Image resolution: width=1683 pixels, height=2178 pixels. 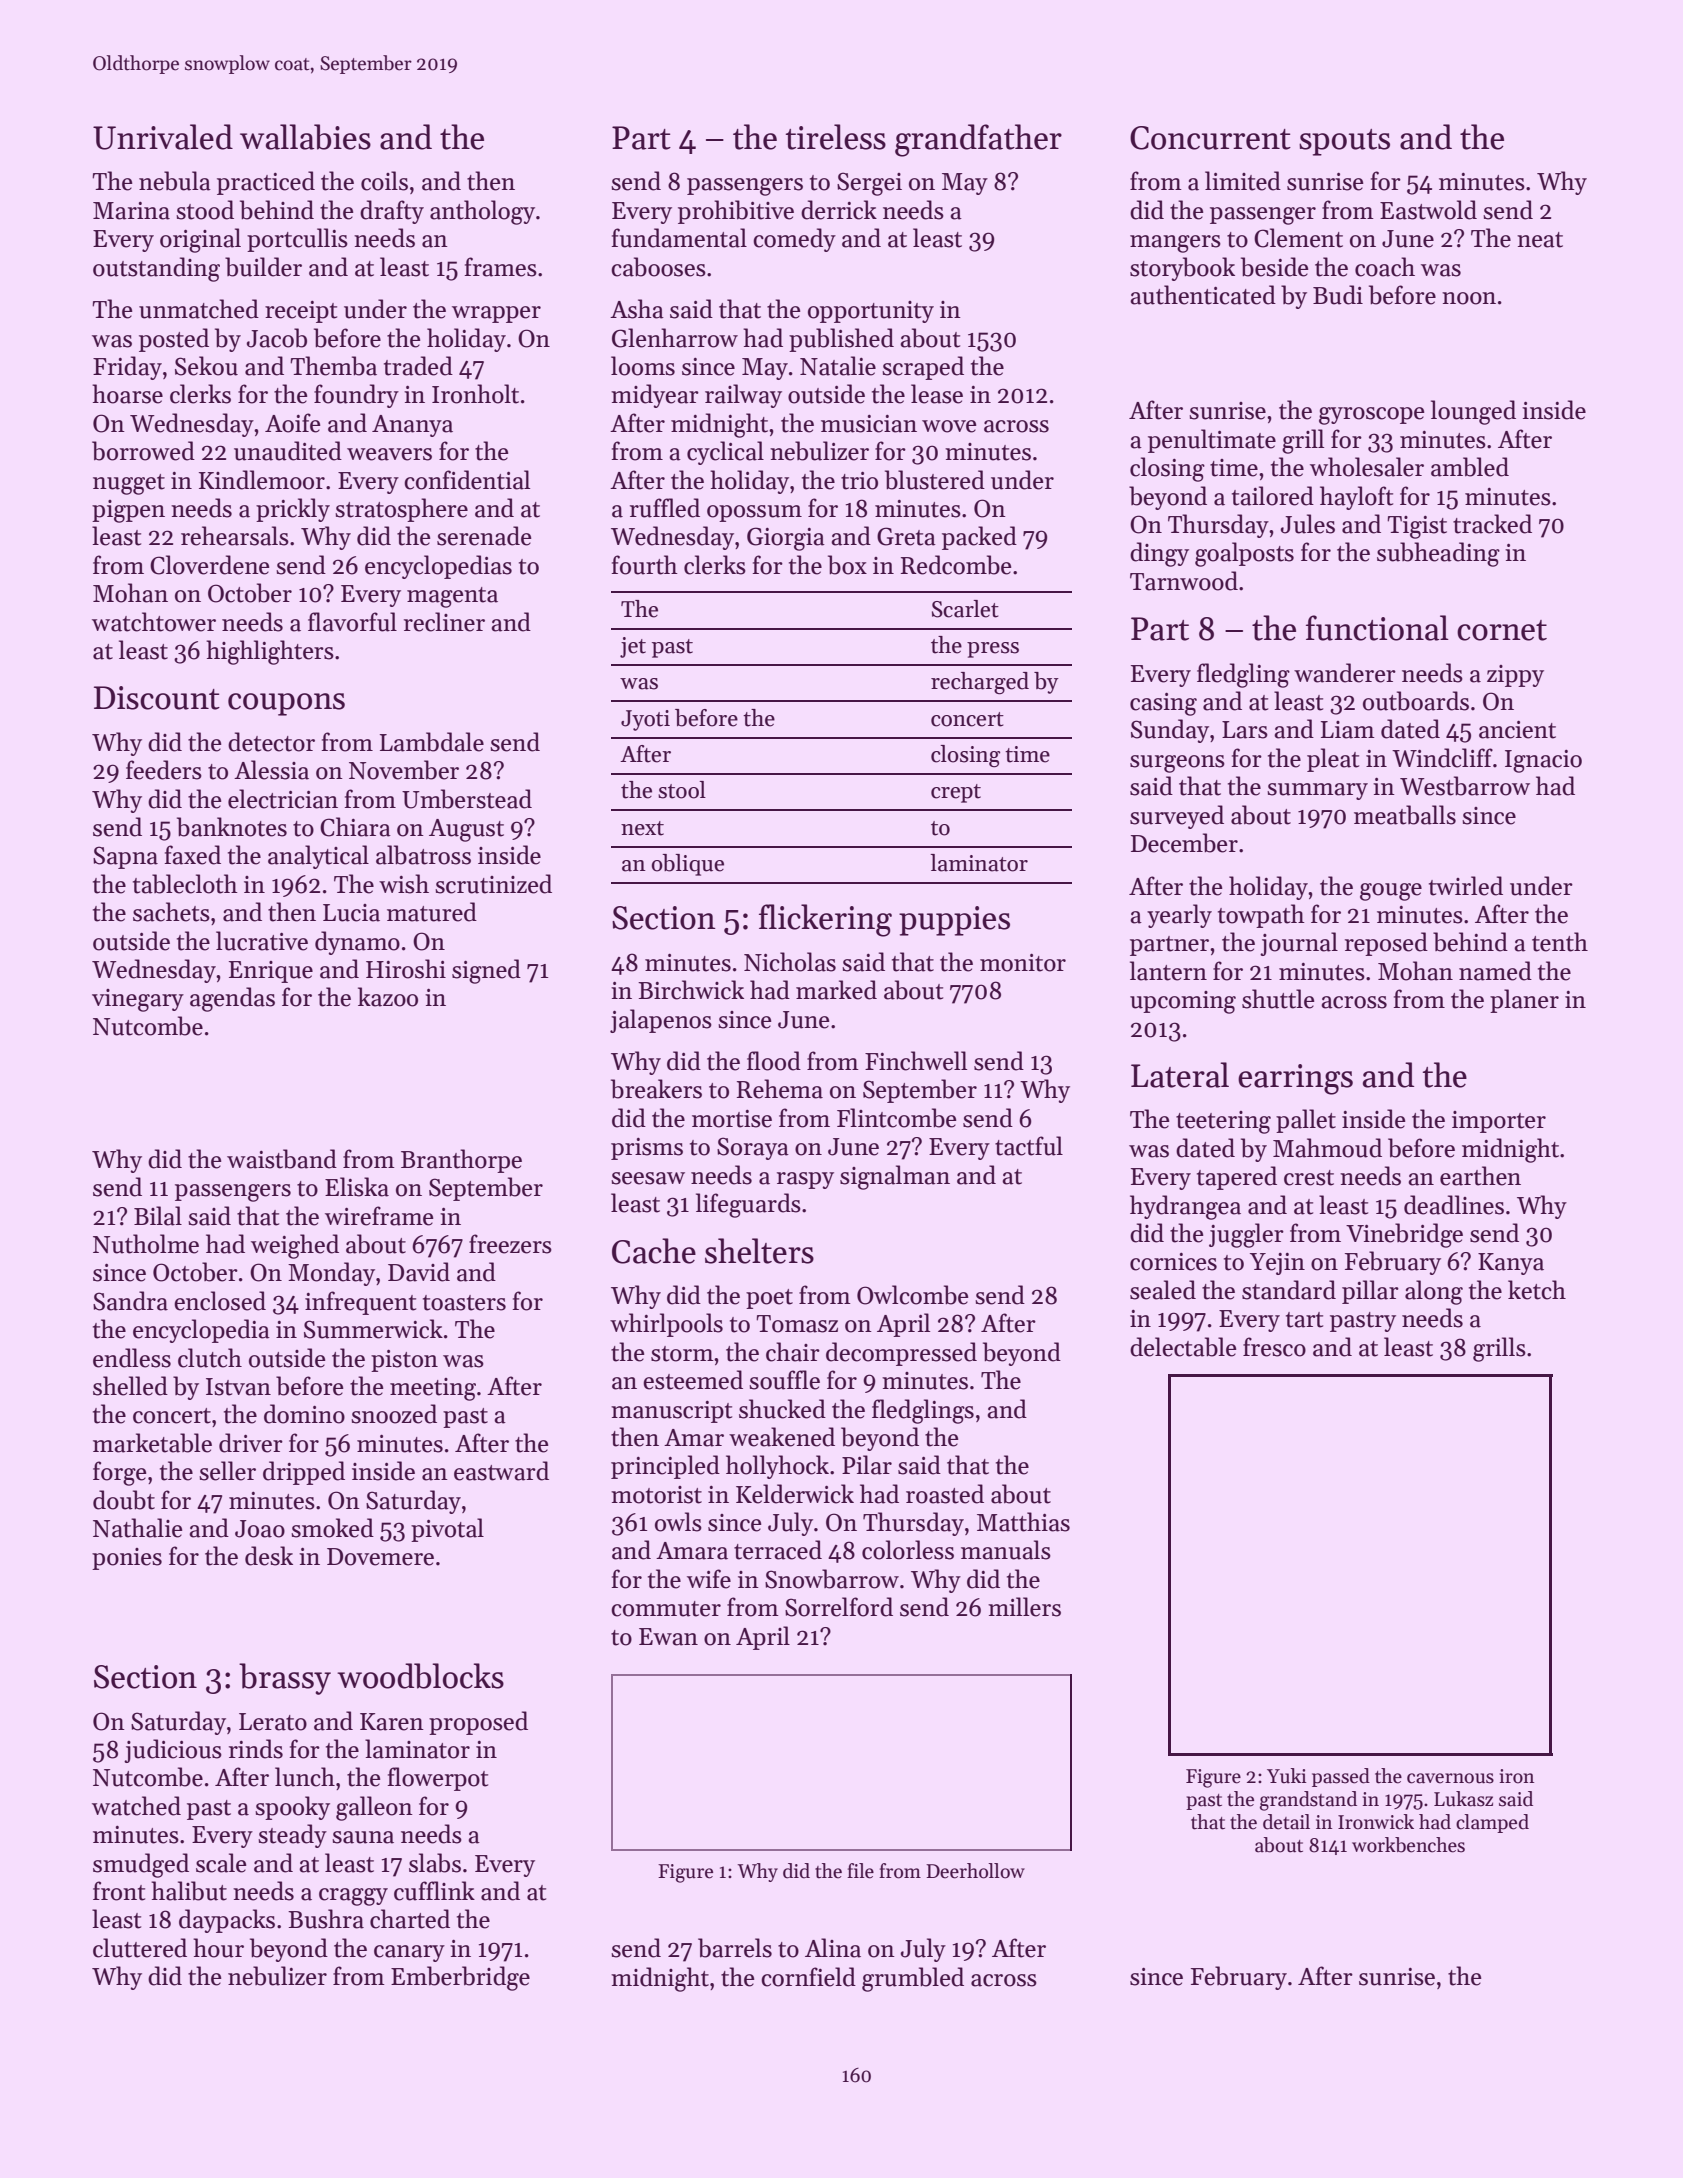 What do you see at coordinates (1492, 1823) in the screenshot?
I see `clamped` at bounding box center [1492, 1823].
